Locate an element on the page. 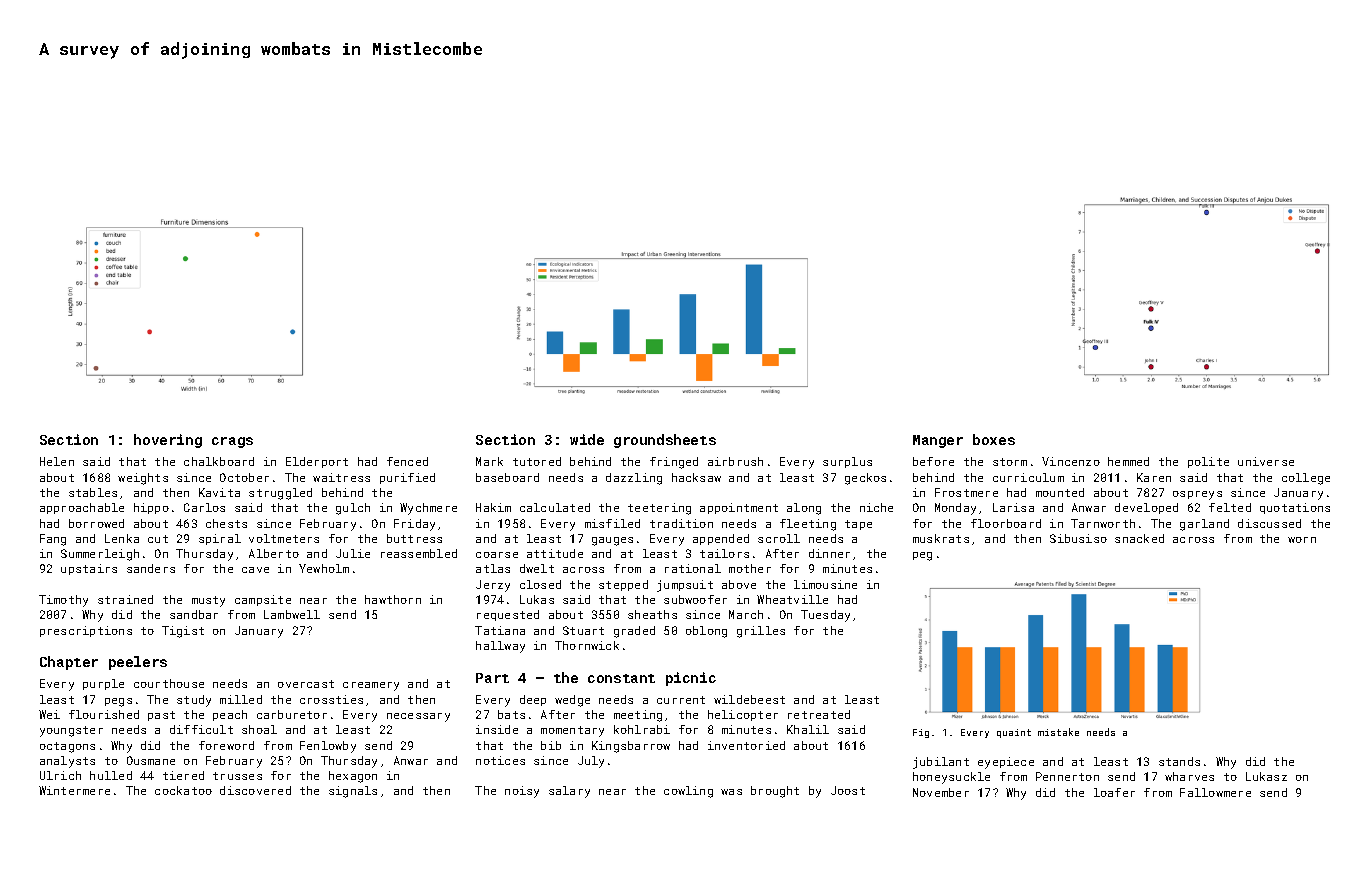  worn is located at coordinates (1302, 540).
